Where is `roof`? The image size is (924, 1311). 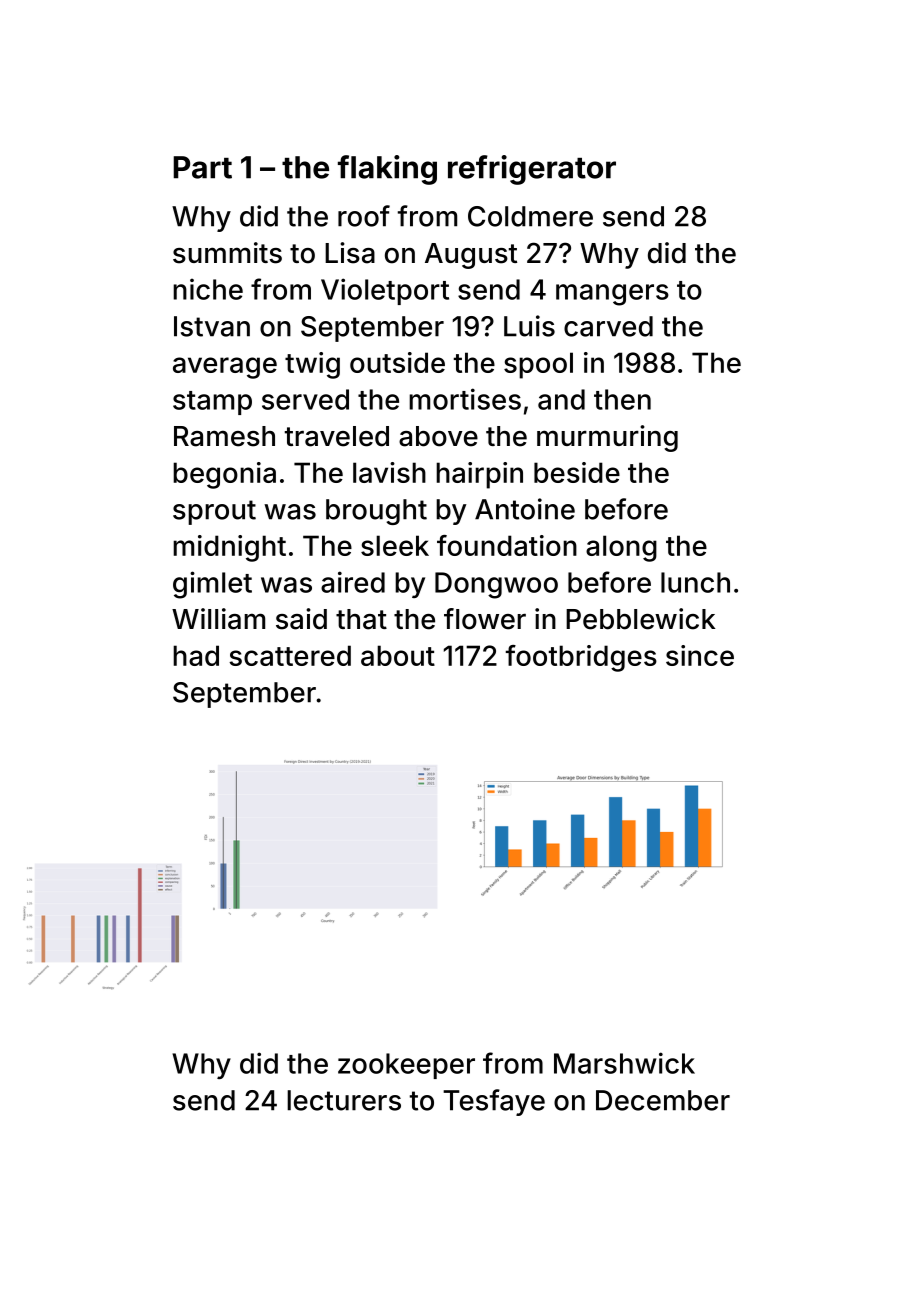 roof is located at coordinates (364, 216).
